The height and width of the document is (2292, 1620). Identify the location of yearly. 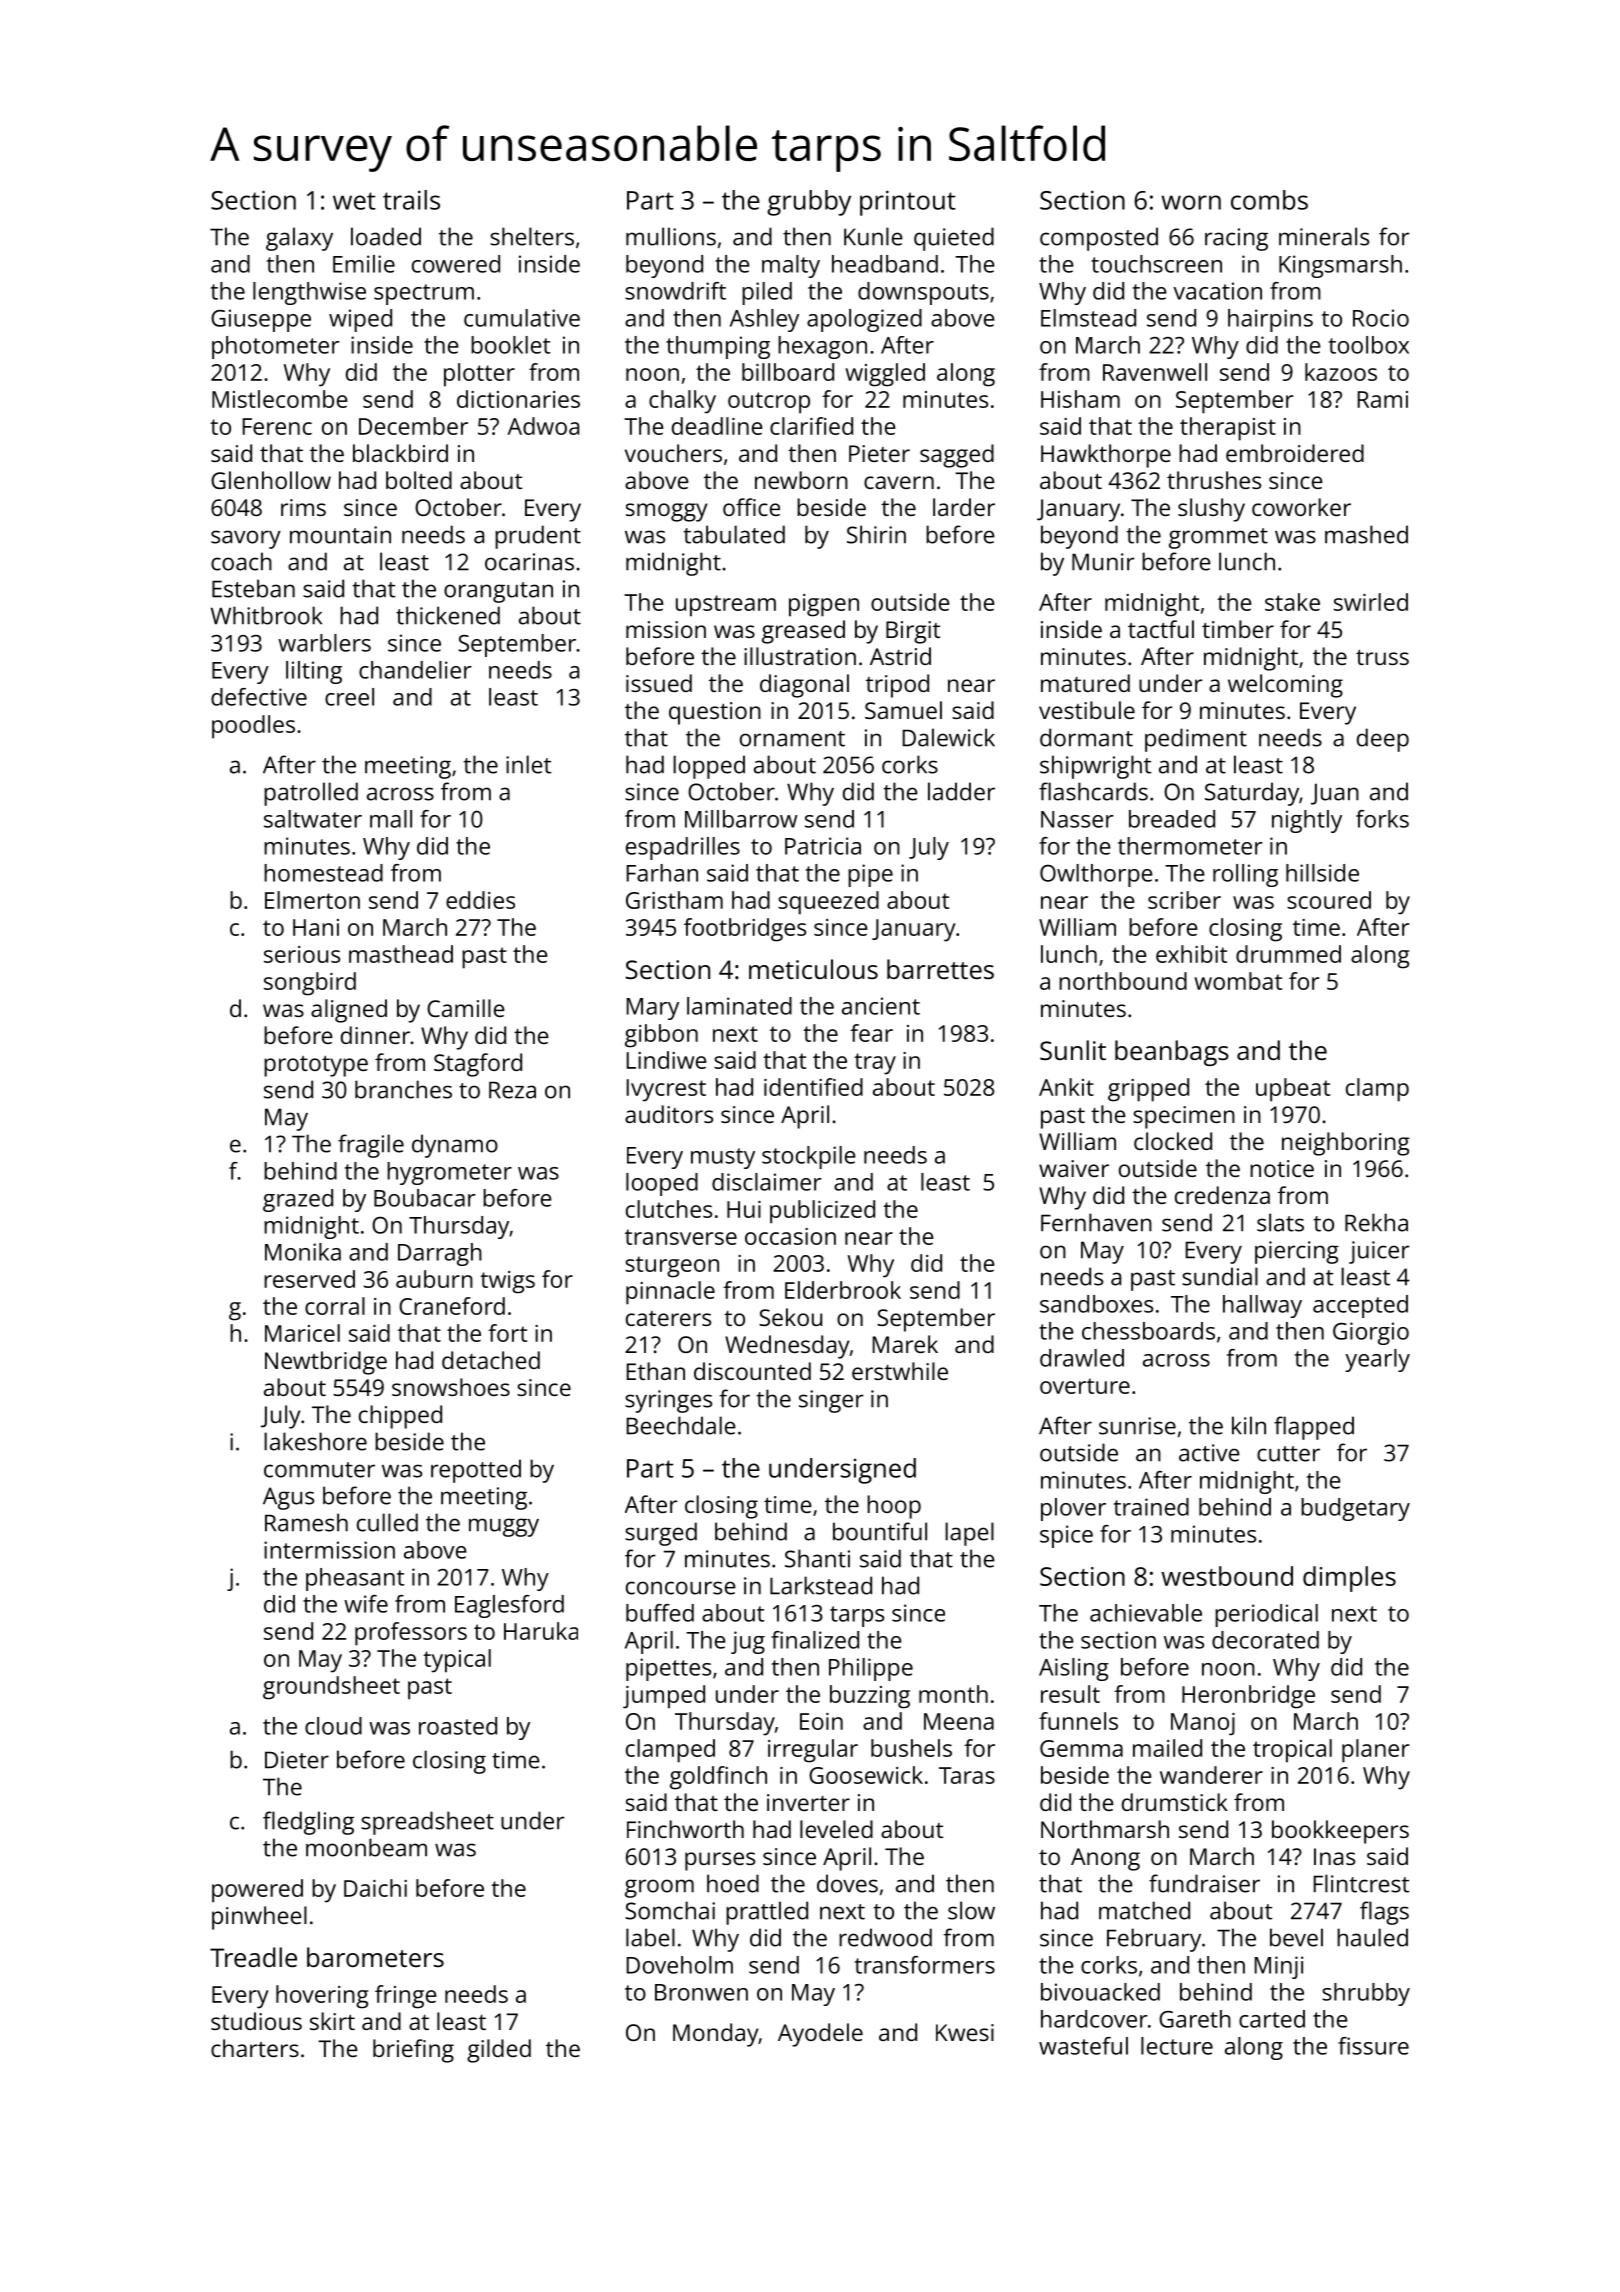
(1377, 1360).
